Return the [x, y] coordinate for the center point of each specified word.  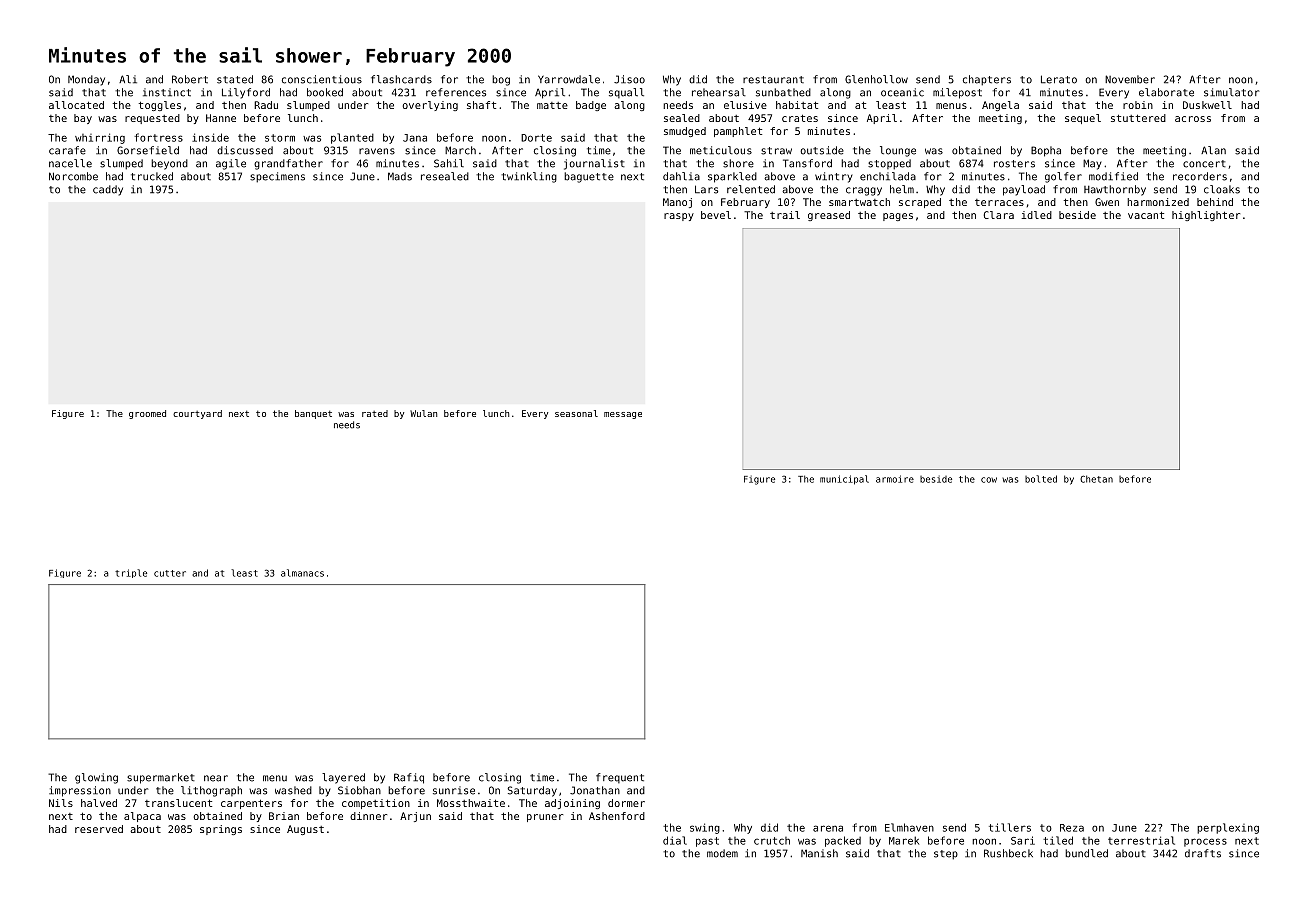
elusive [745, 105]
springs [221, 830]
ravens [377, 151]
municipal [844, 480]
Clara [998, 215]
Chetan [1096, 479]
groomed [147, 414]
